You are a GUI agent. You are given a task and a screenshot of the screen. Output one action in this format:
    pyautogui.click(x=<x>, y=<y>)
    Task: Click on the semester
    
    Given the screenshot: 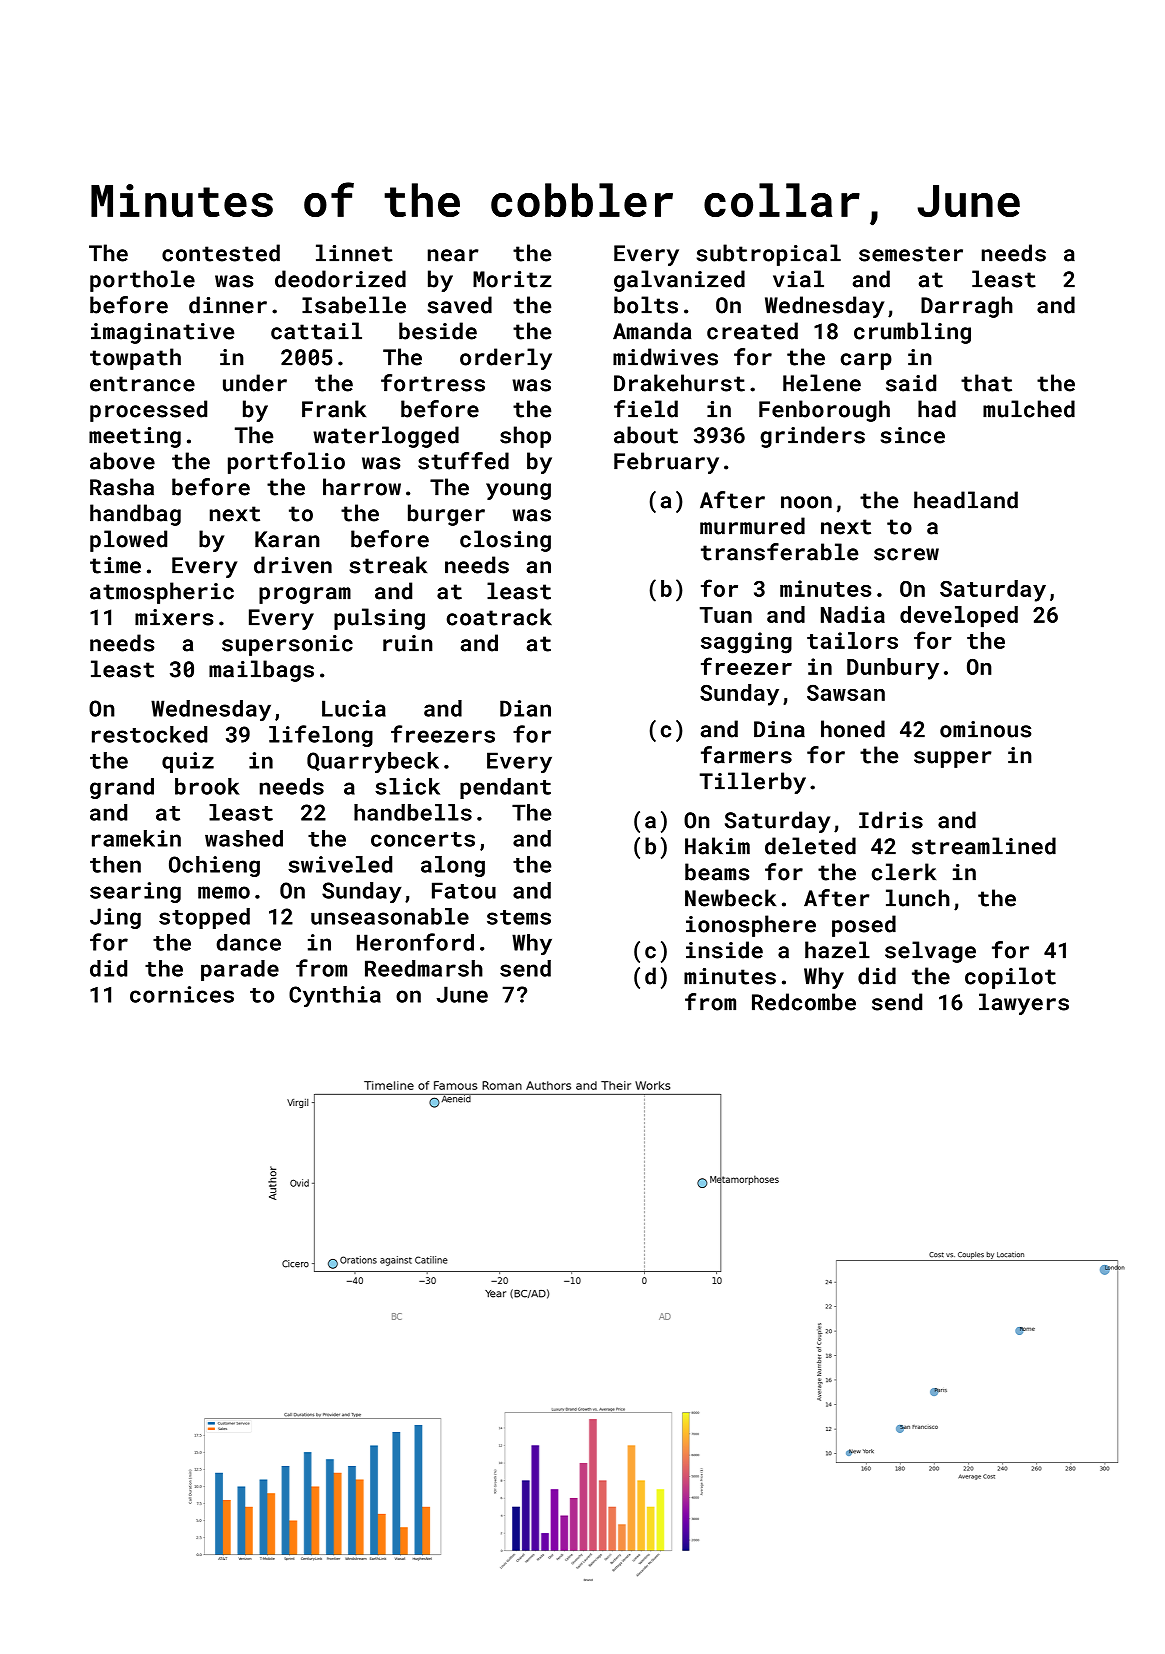 What is the action you would take?
    pyautogui.click(x=911, y=254)
